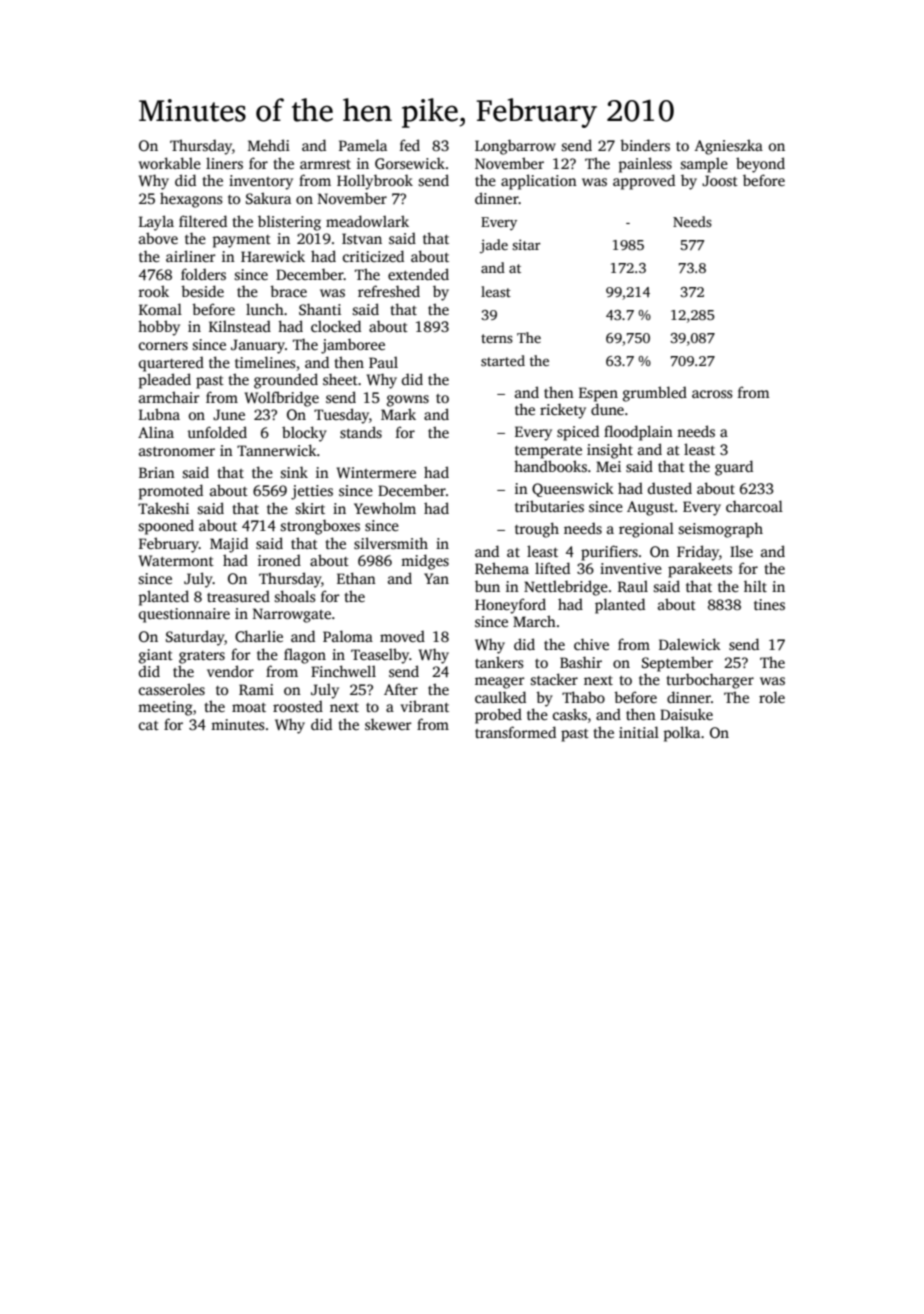  What do you see at coordinates (157, 472) in the page?
I see `Brian` at bounding box center [157, 472].
